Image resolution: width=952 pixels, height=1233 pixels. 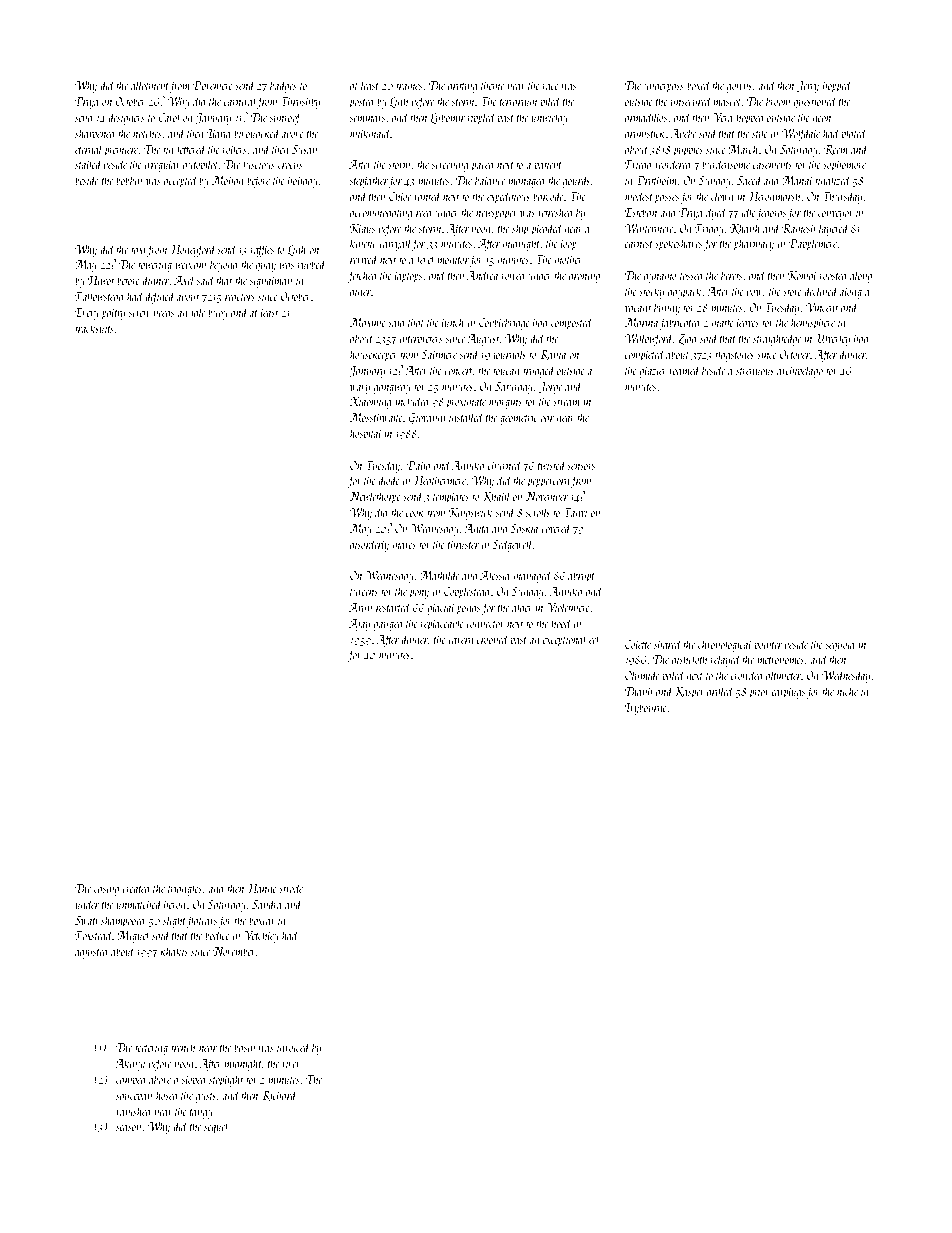 What do you see at coordinates (482, 275) in the screenshot?
I see `Andrea` at bounding box center [482, 275].
